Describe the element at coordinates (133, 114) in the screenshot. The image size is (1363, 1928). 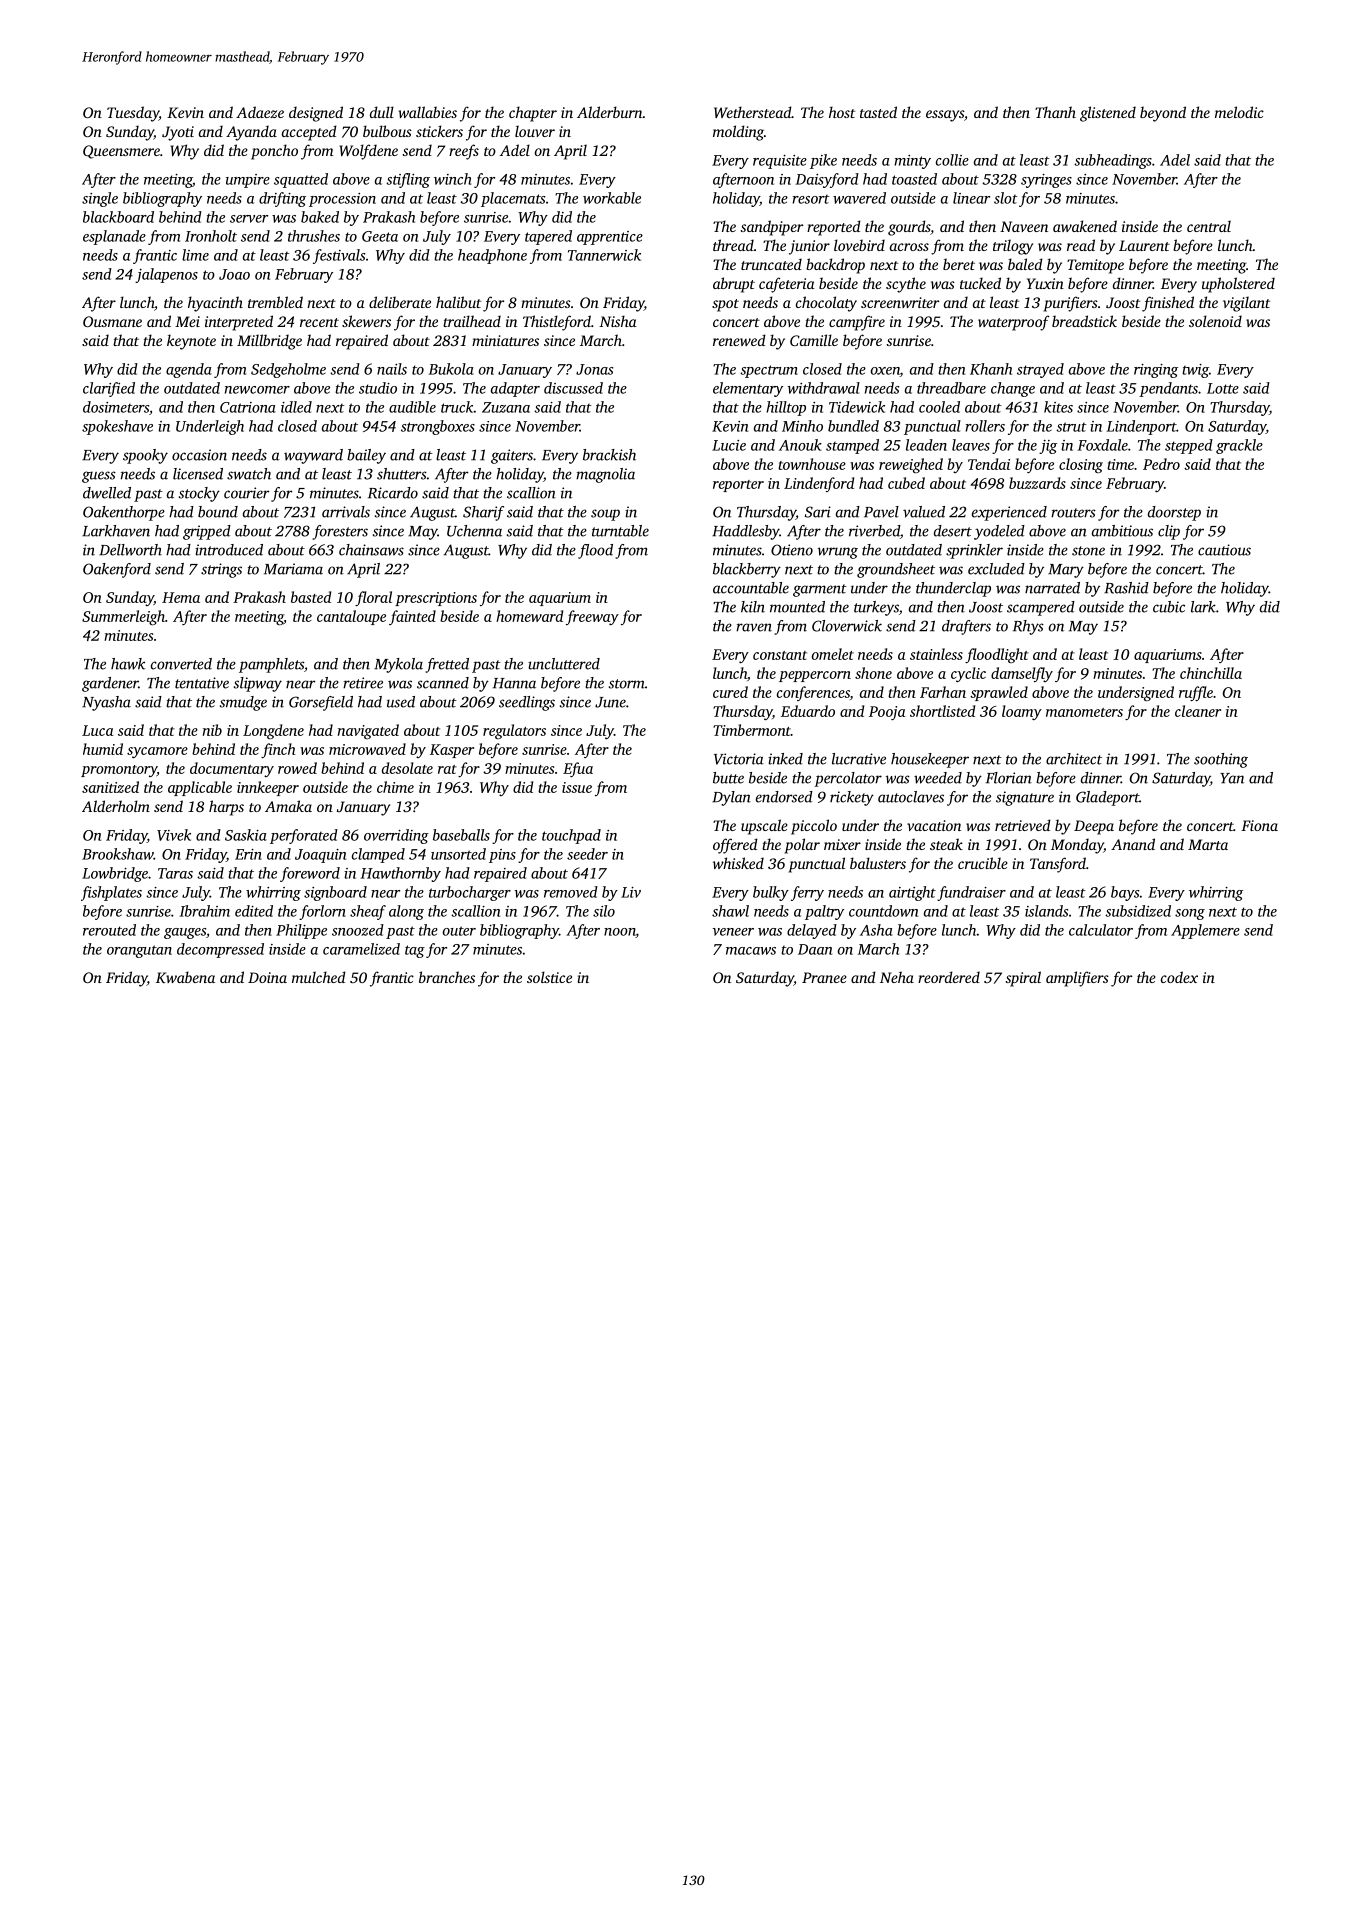
I see `Tuesday` at that location.
